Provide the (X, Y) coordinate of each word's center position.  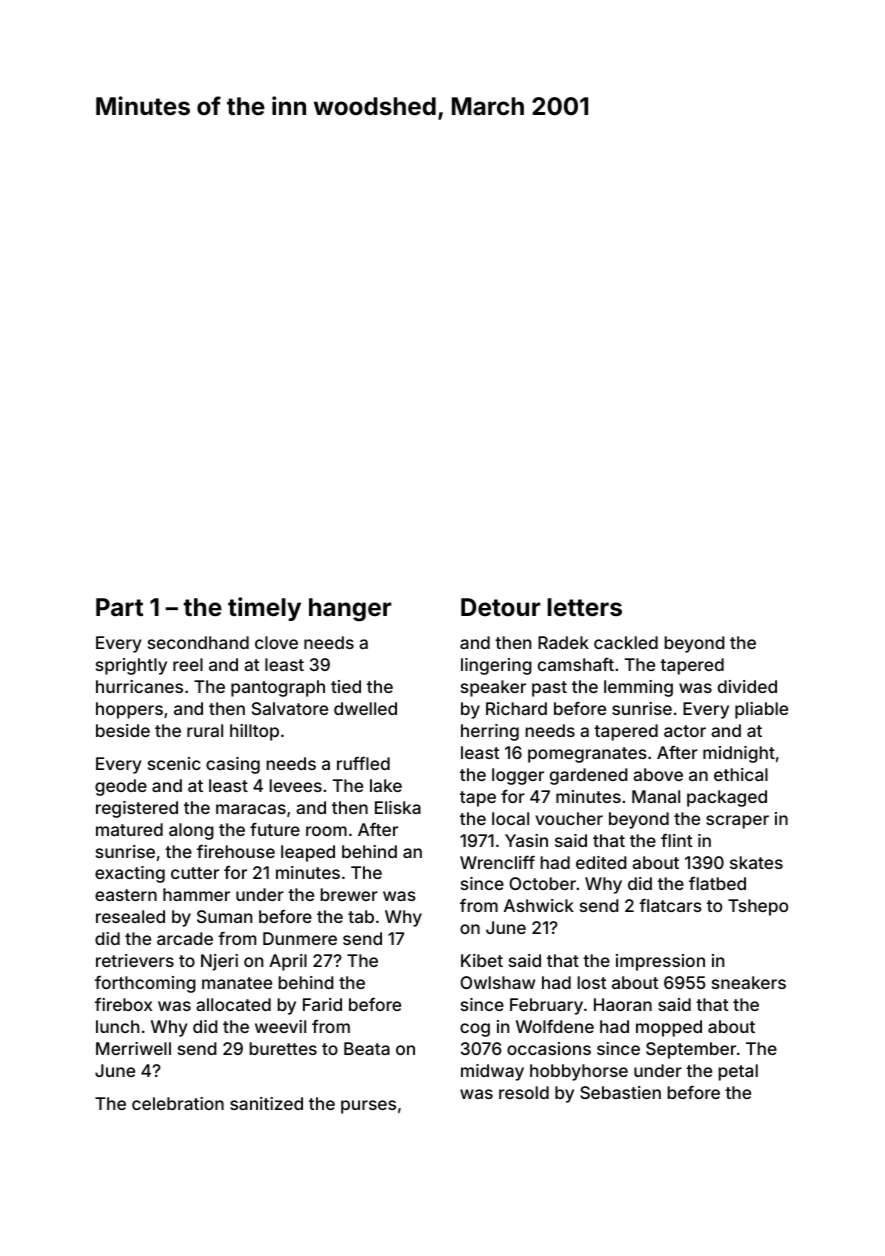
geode (121, 787)
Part (119, 607)
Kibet (482, 960)
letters (585, 607)
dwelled (365, 708)
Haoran (623, 1004)
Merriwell (133, 1048)
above (658, 774)
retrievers (135, 960)
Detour (500, 607)
